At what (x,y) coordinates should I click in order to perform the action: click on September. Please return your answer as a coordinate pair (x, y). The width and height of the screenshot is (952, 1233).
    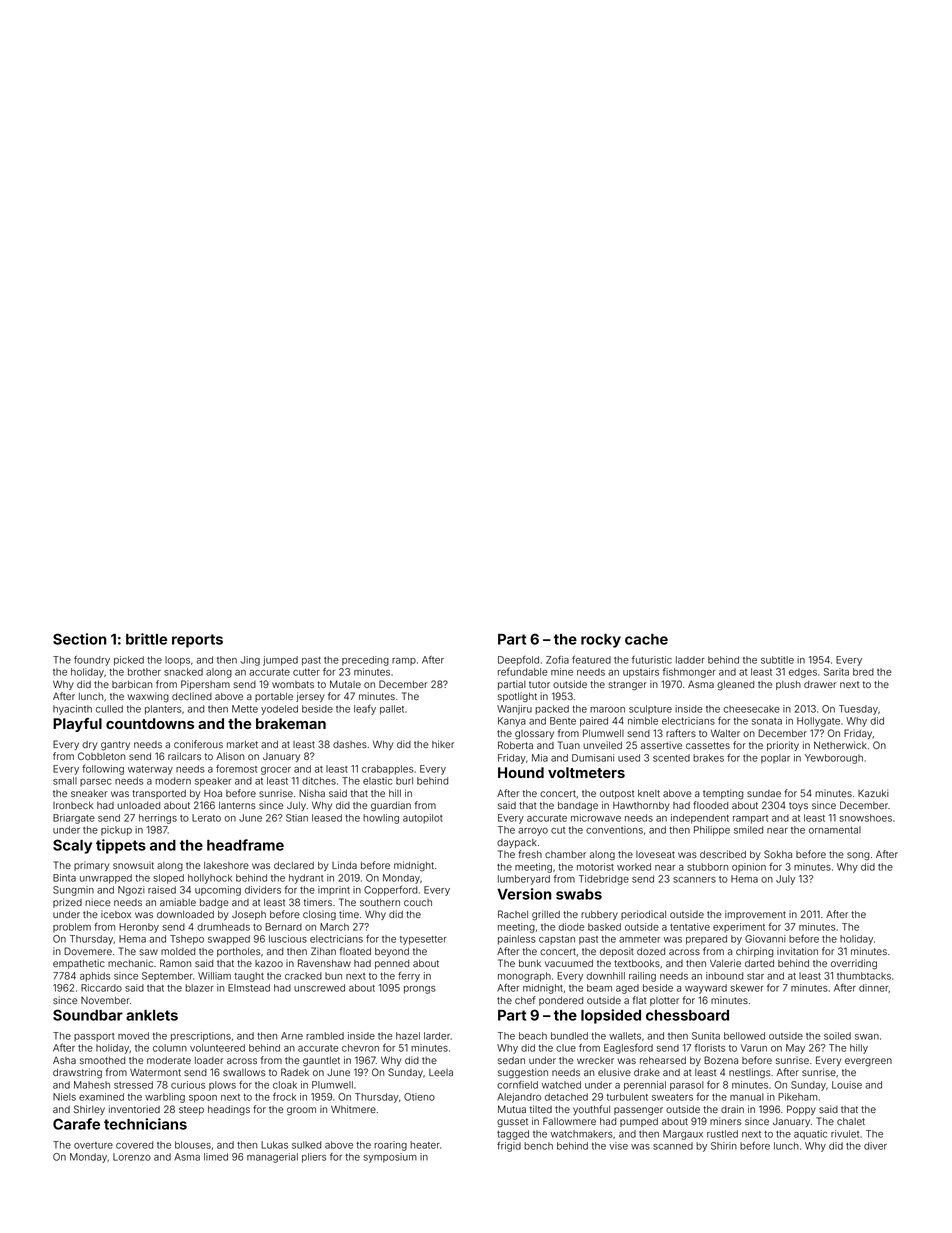
    Looking at the image, I should click on (167, 977).
